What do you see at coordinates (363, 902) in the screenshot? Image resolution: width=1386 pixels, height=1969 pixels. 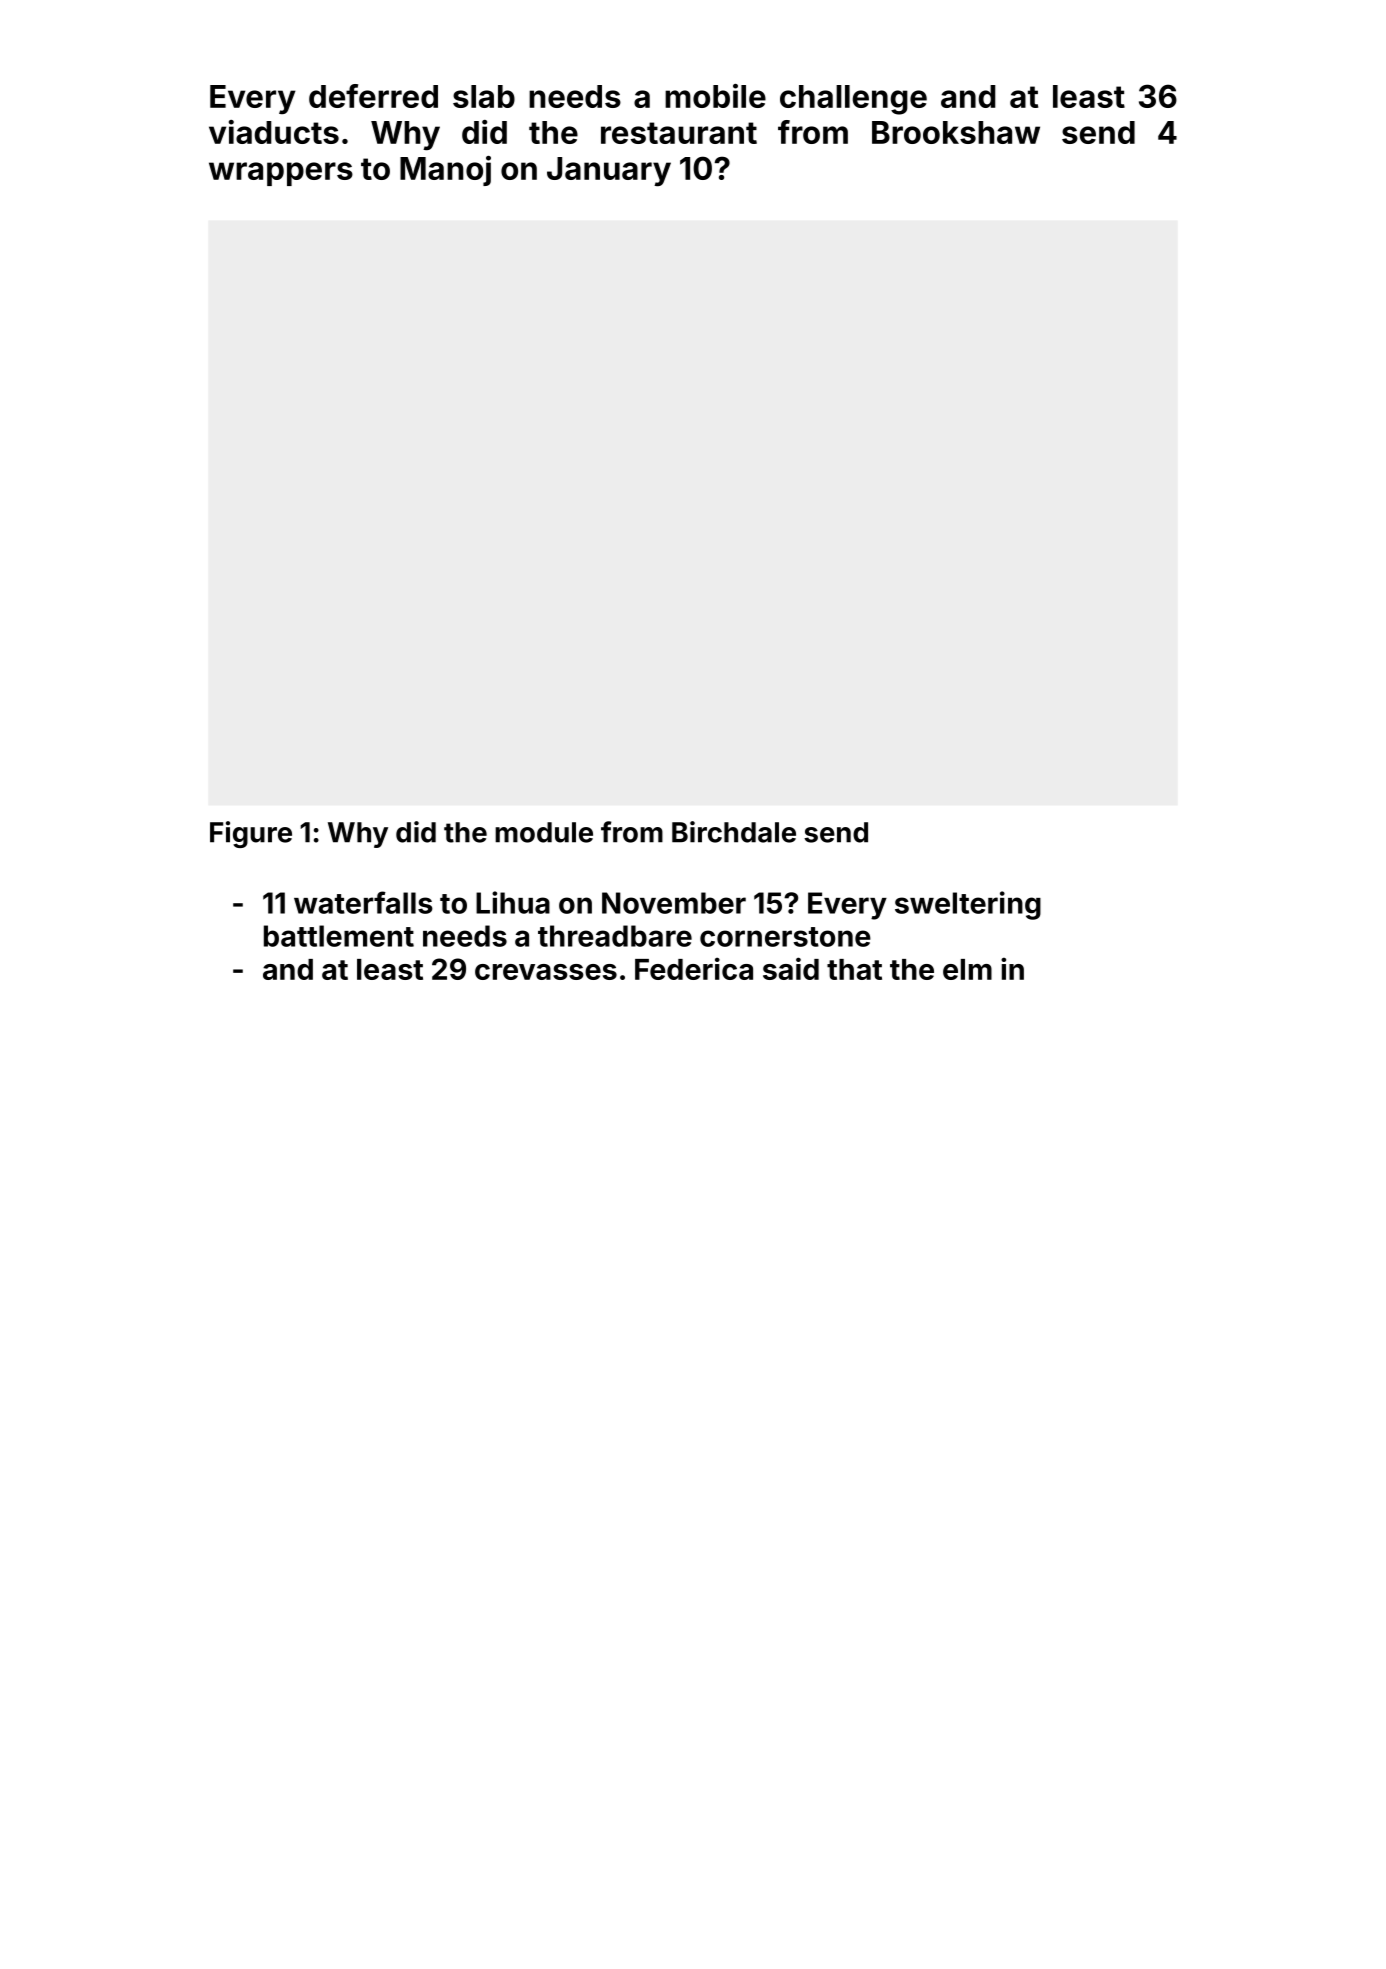 I see `waterfalls` at bounding box center [363, 902].
